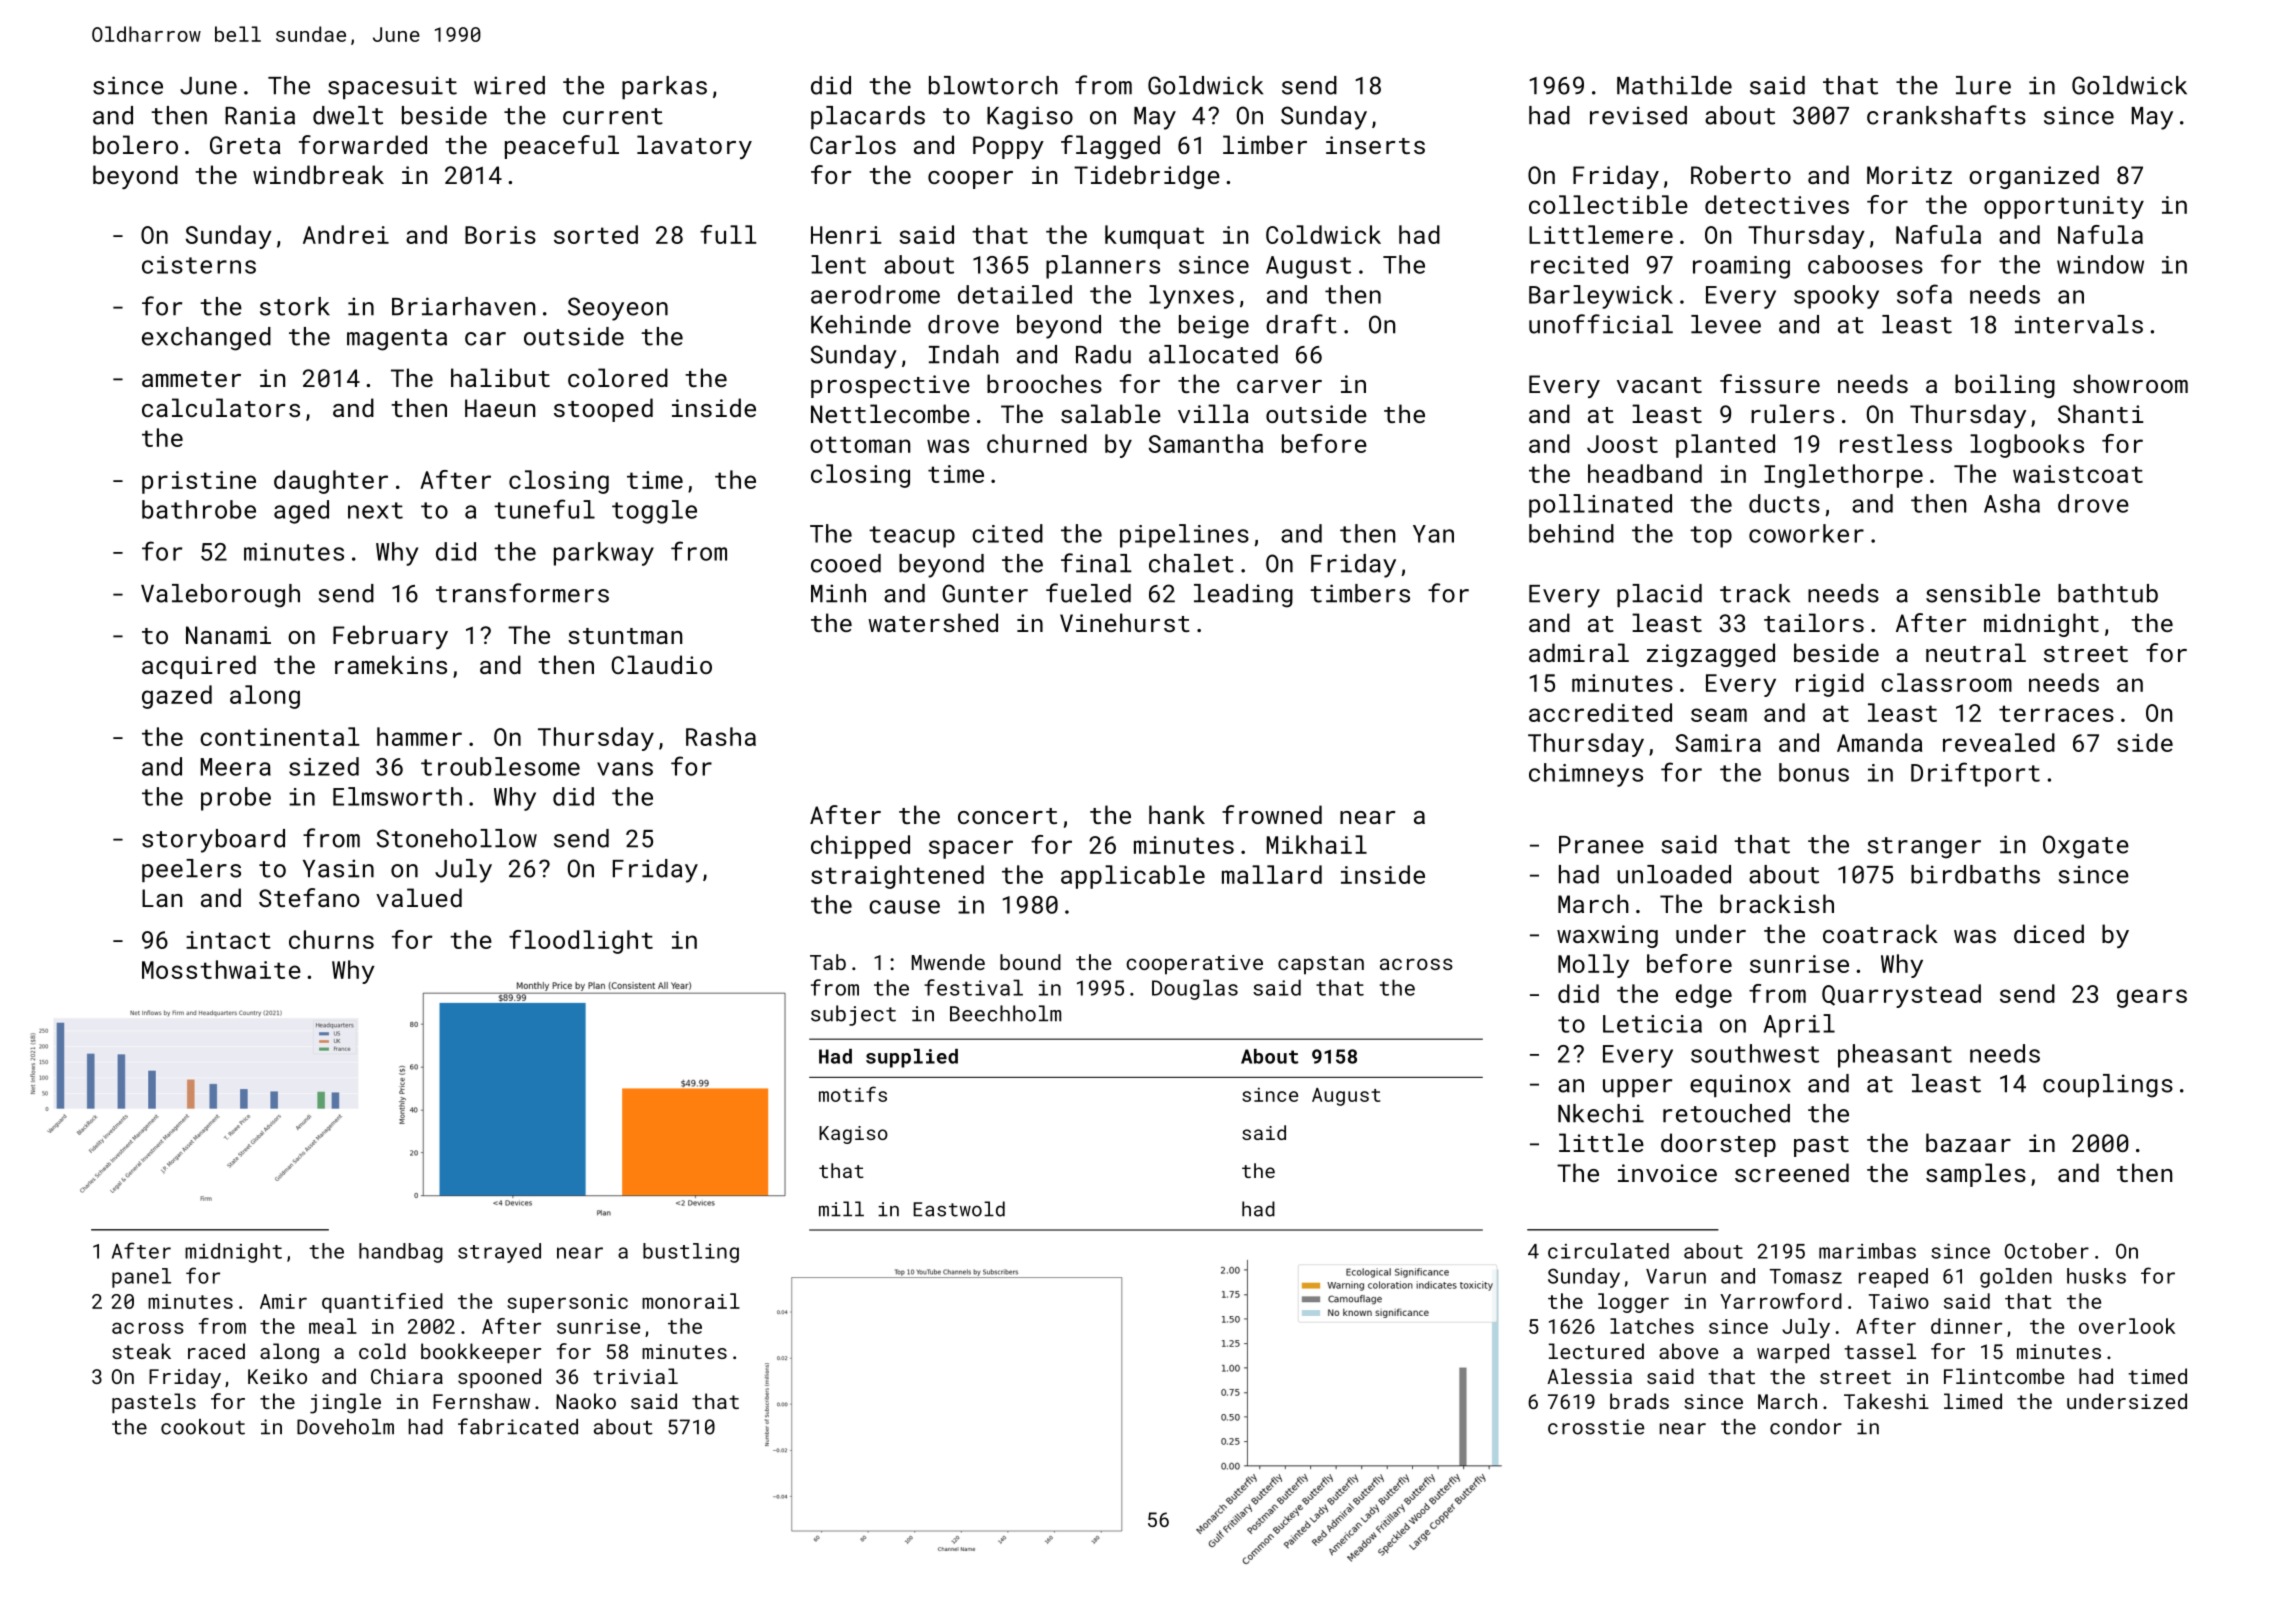  I want to click on waistcoat, so click(2078, 474).
